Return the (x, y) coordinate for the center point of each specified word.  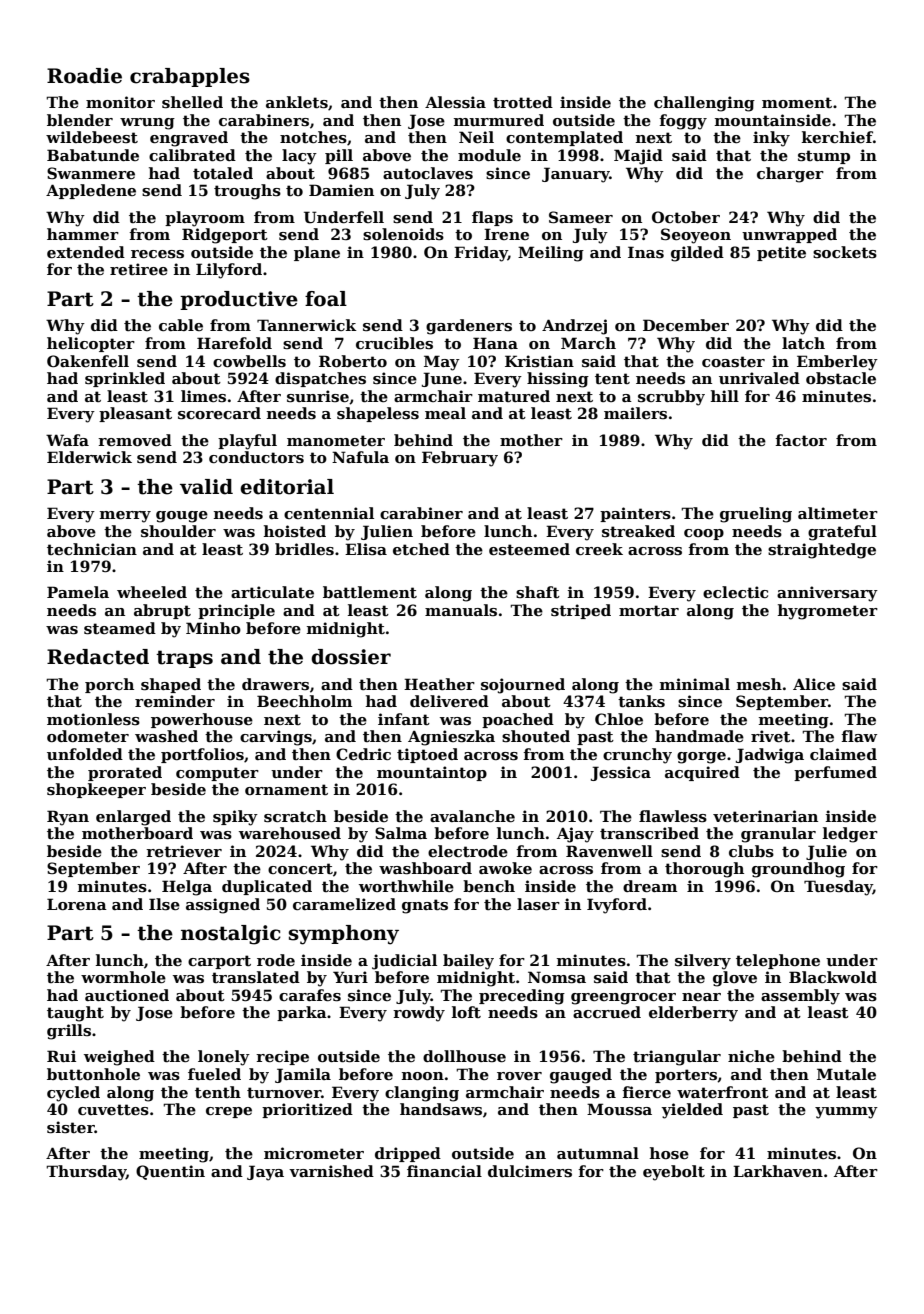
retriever (184, 851)
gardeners (469, 327)
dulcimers (530, 1171)
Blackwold (833, 977)
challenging (704, 104)
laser (538, 904)
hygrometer (828, 612)
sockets (845, 252)
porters (686, 1076)
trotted (523, 102)
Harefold (234, 343)
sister (71, 1127)
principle (236, 611)
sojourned (523, 686)
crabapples (190, 77)
